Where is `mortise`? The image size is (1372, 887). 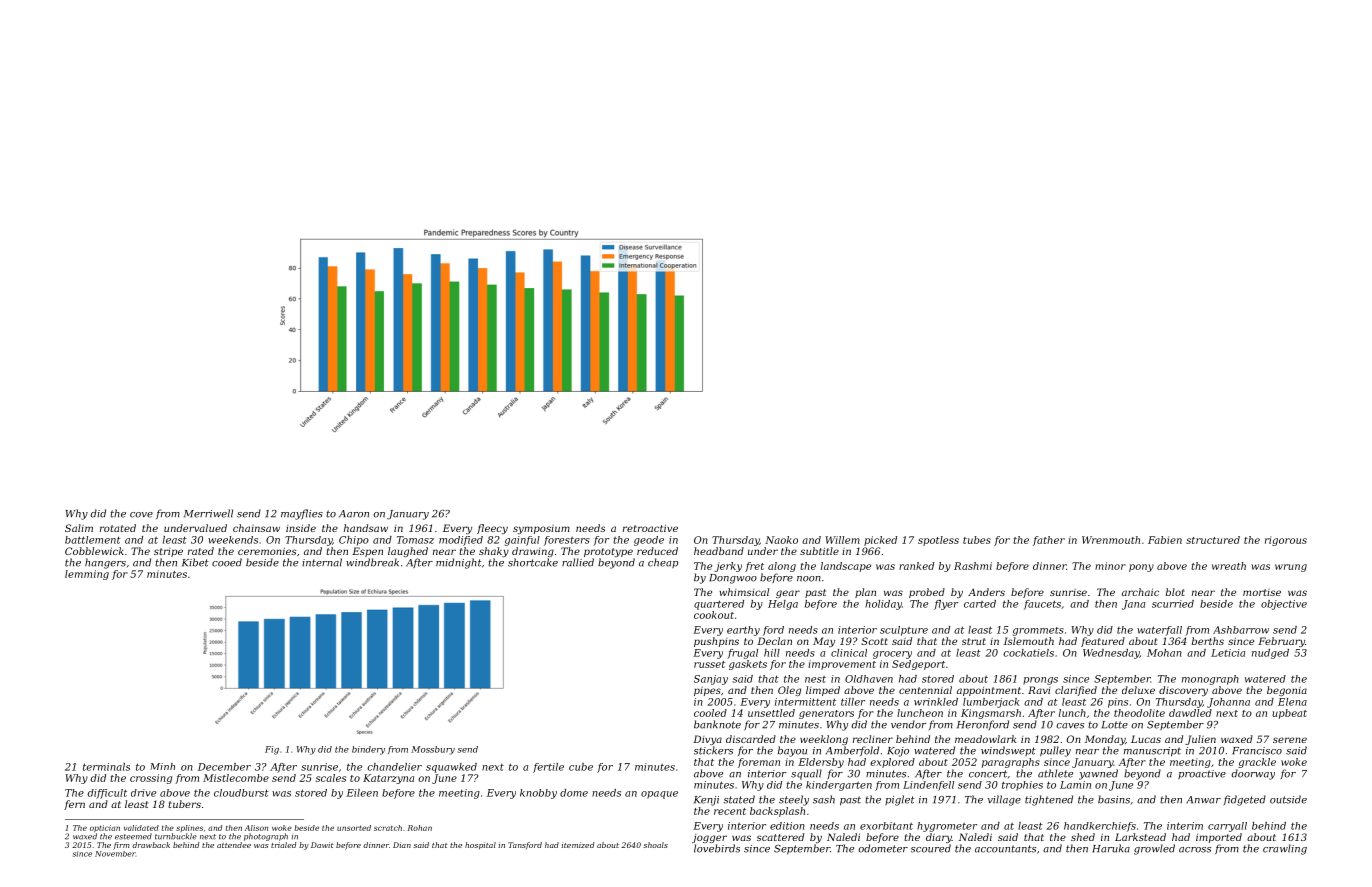
mortise is located at coordinates (1262, 592).
